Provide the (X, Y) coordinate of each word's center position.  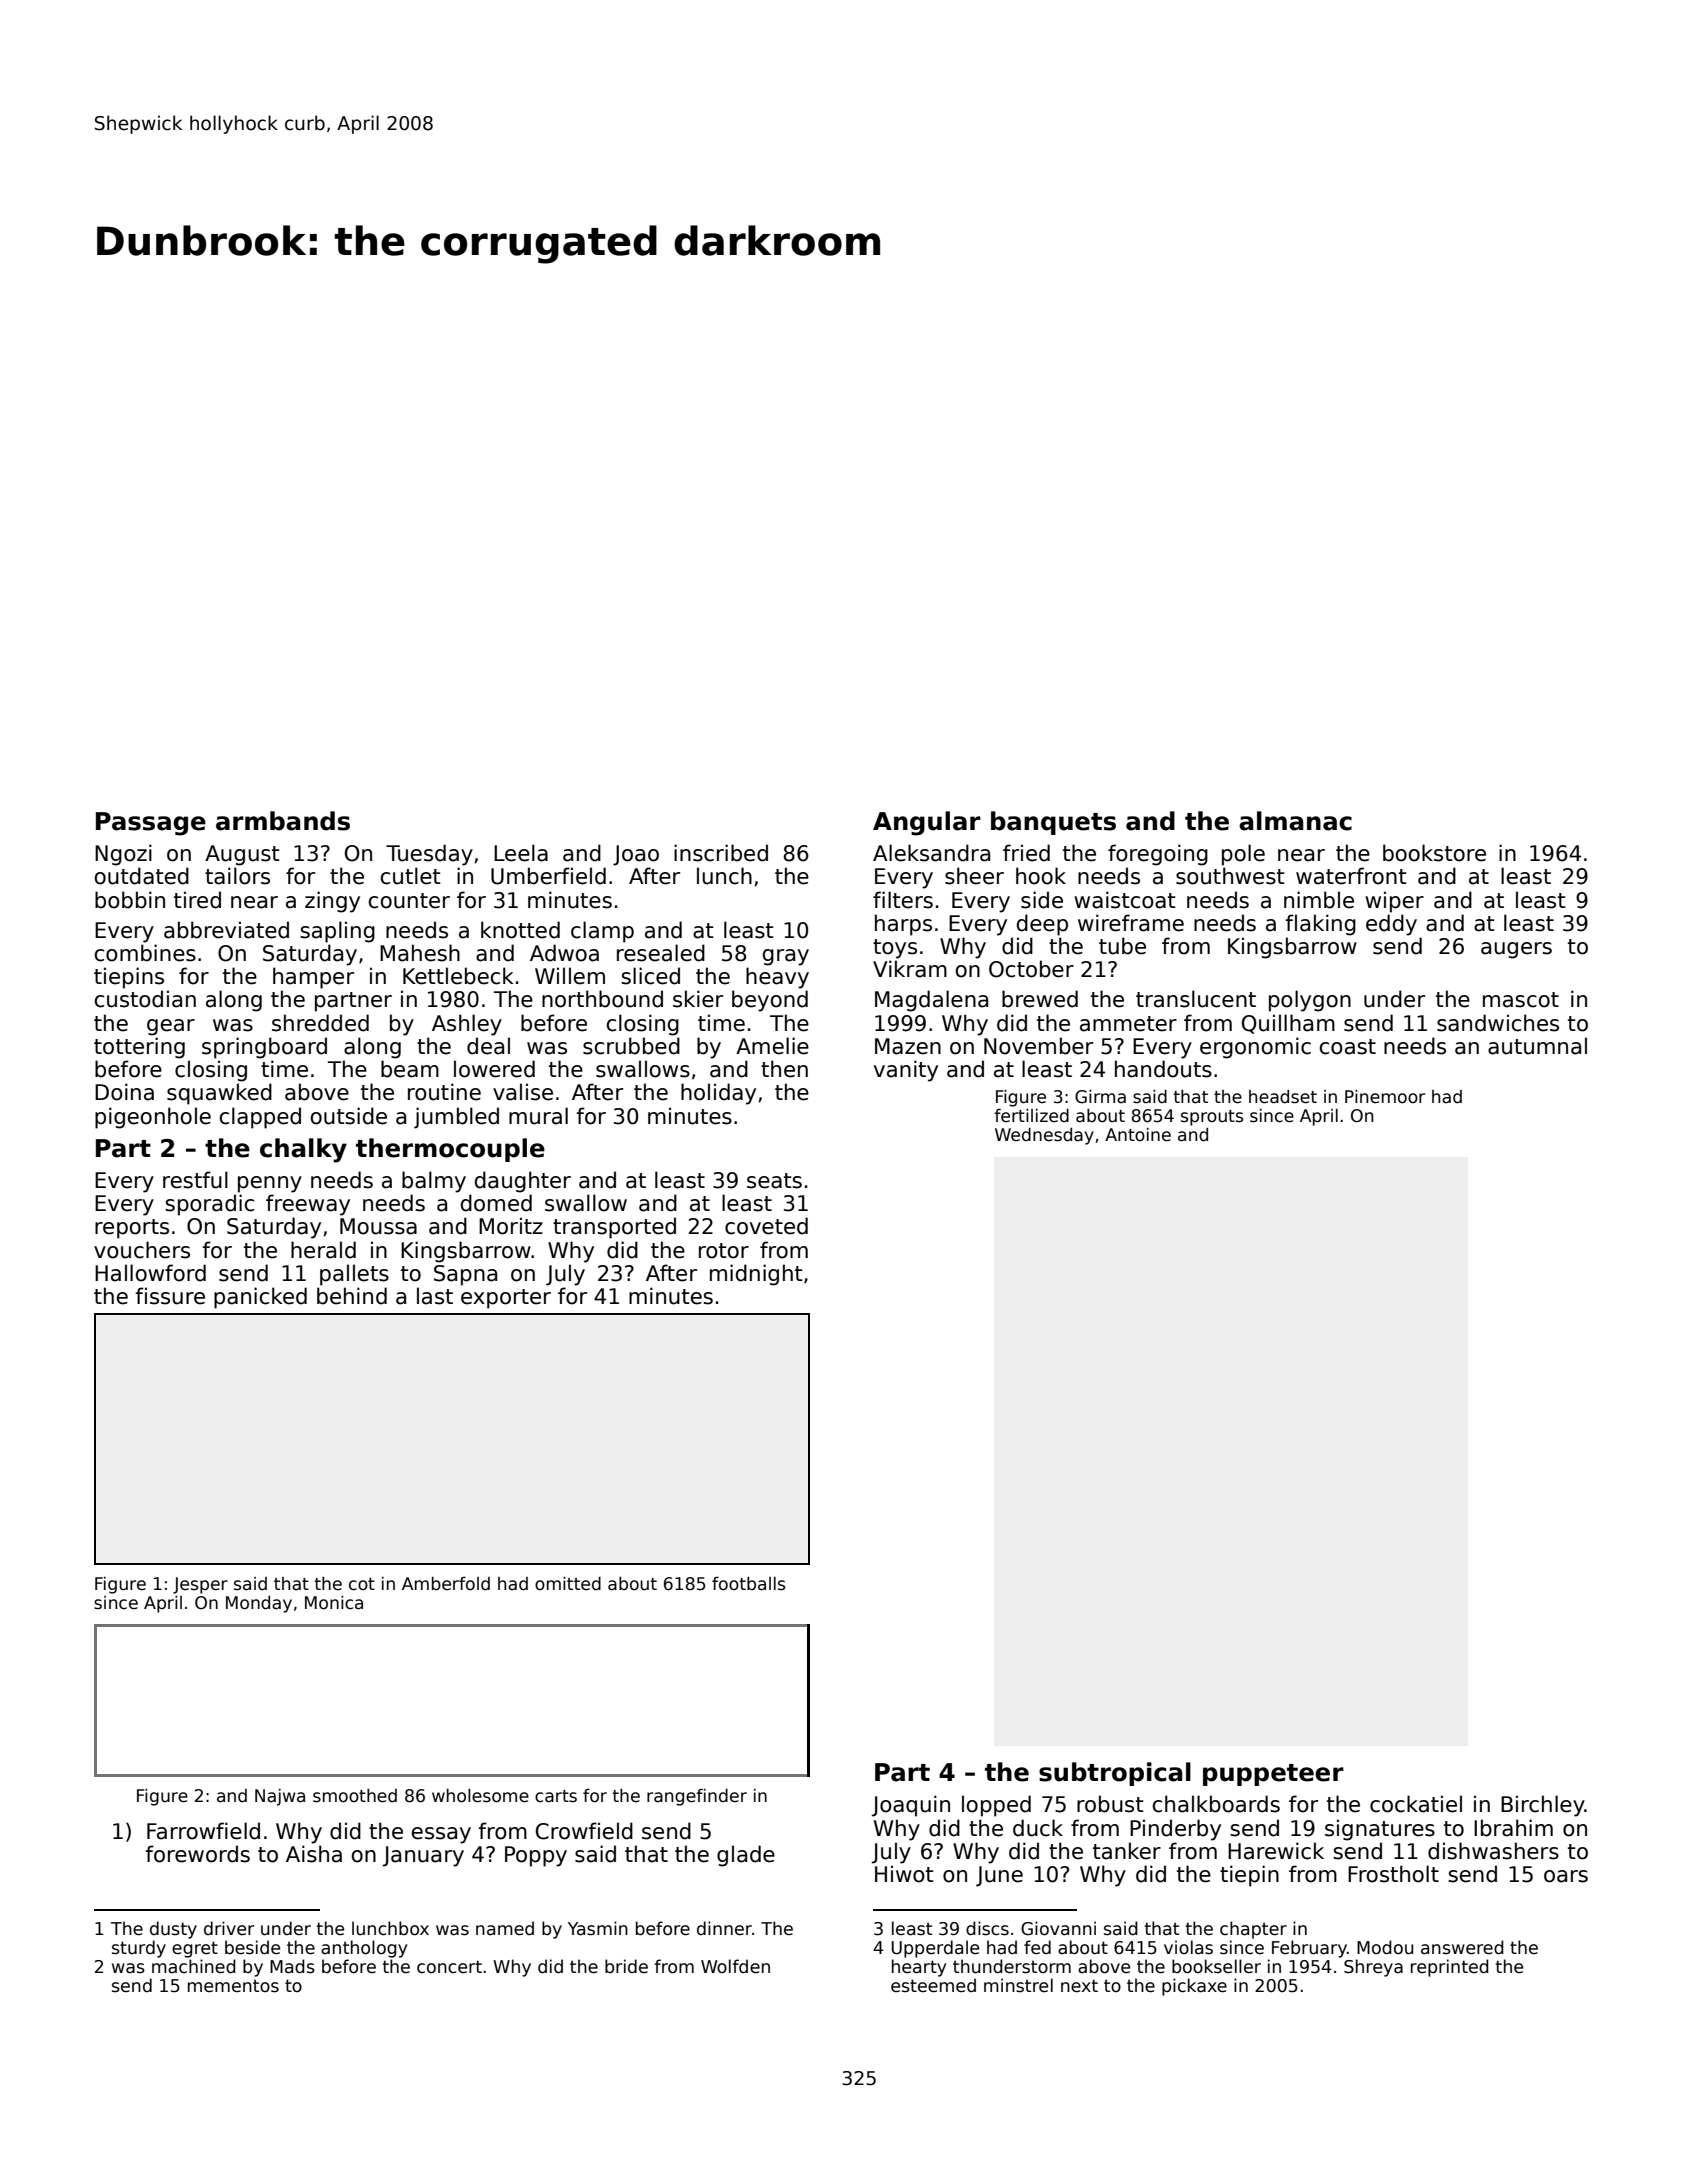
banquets (1053, 823)
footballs (748, 1584)
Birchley (1543, 1806)
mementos (233, 1986)
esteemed (933, 1985)
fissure (170, 1296)
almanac (1295, 821)
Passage (151, 824)
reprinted (1450, 1968)
